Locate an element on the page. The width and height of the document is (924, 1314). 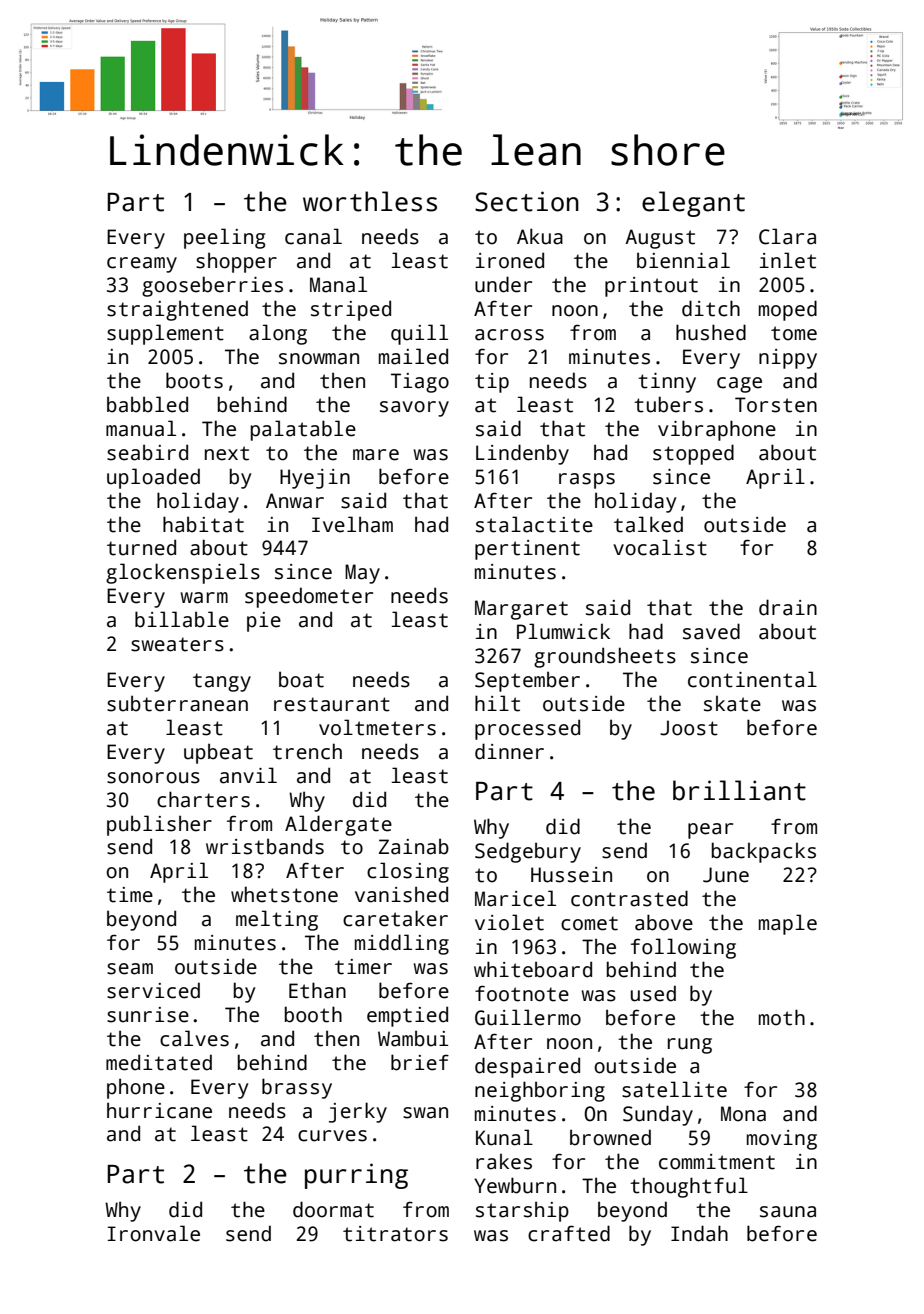
tubers is located at coordinates (668, 404).
